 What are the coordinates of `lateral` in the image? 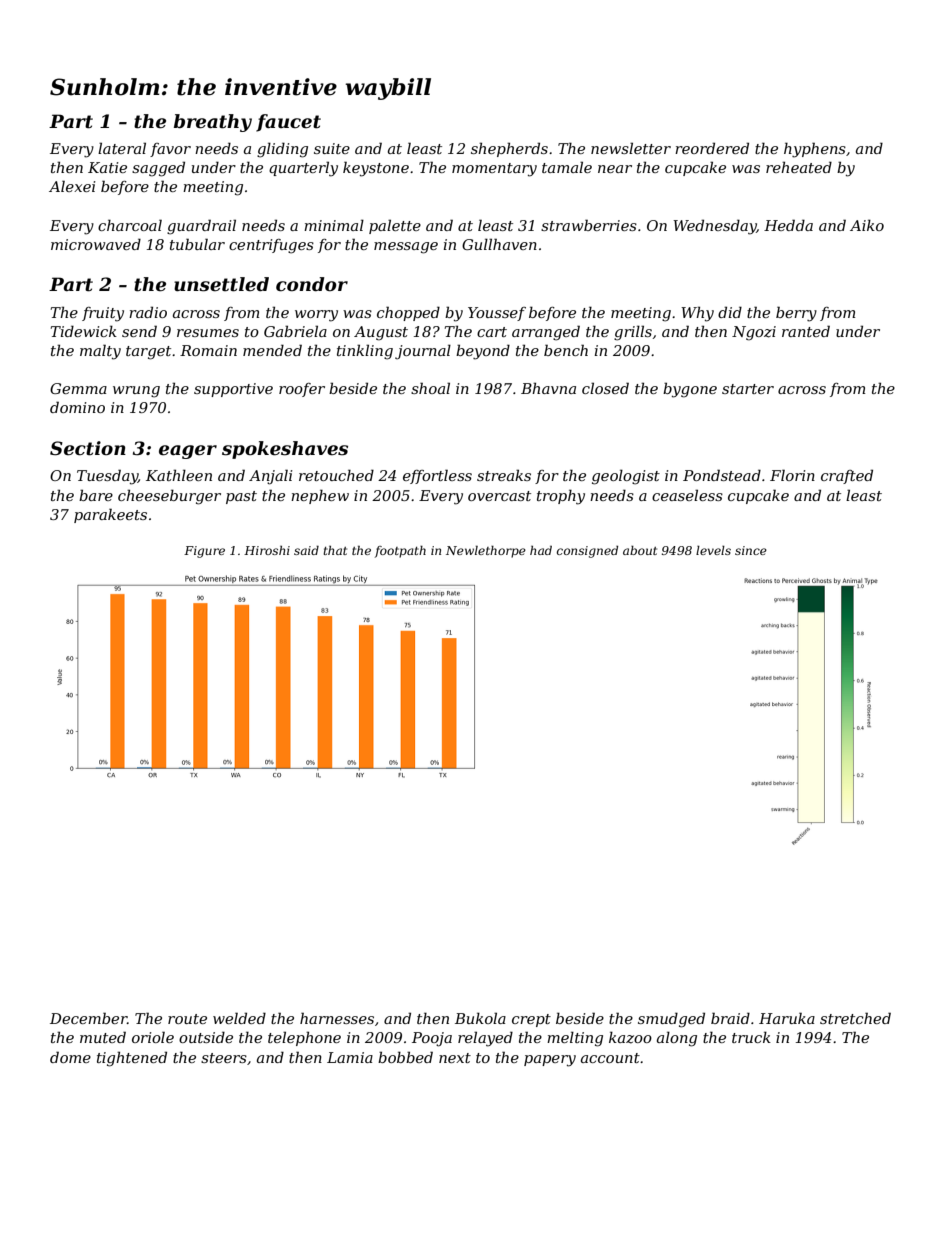 It's located at (122, 148).
